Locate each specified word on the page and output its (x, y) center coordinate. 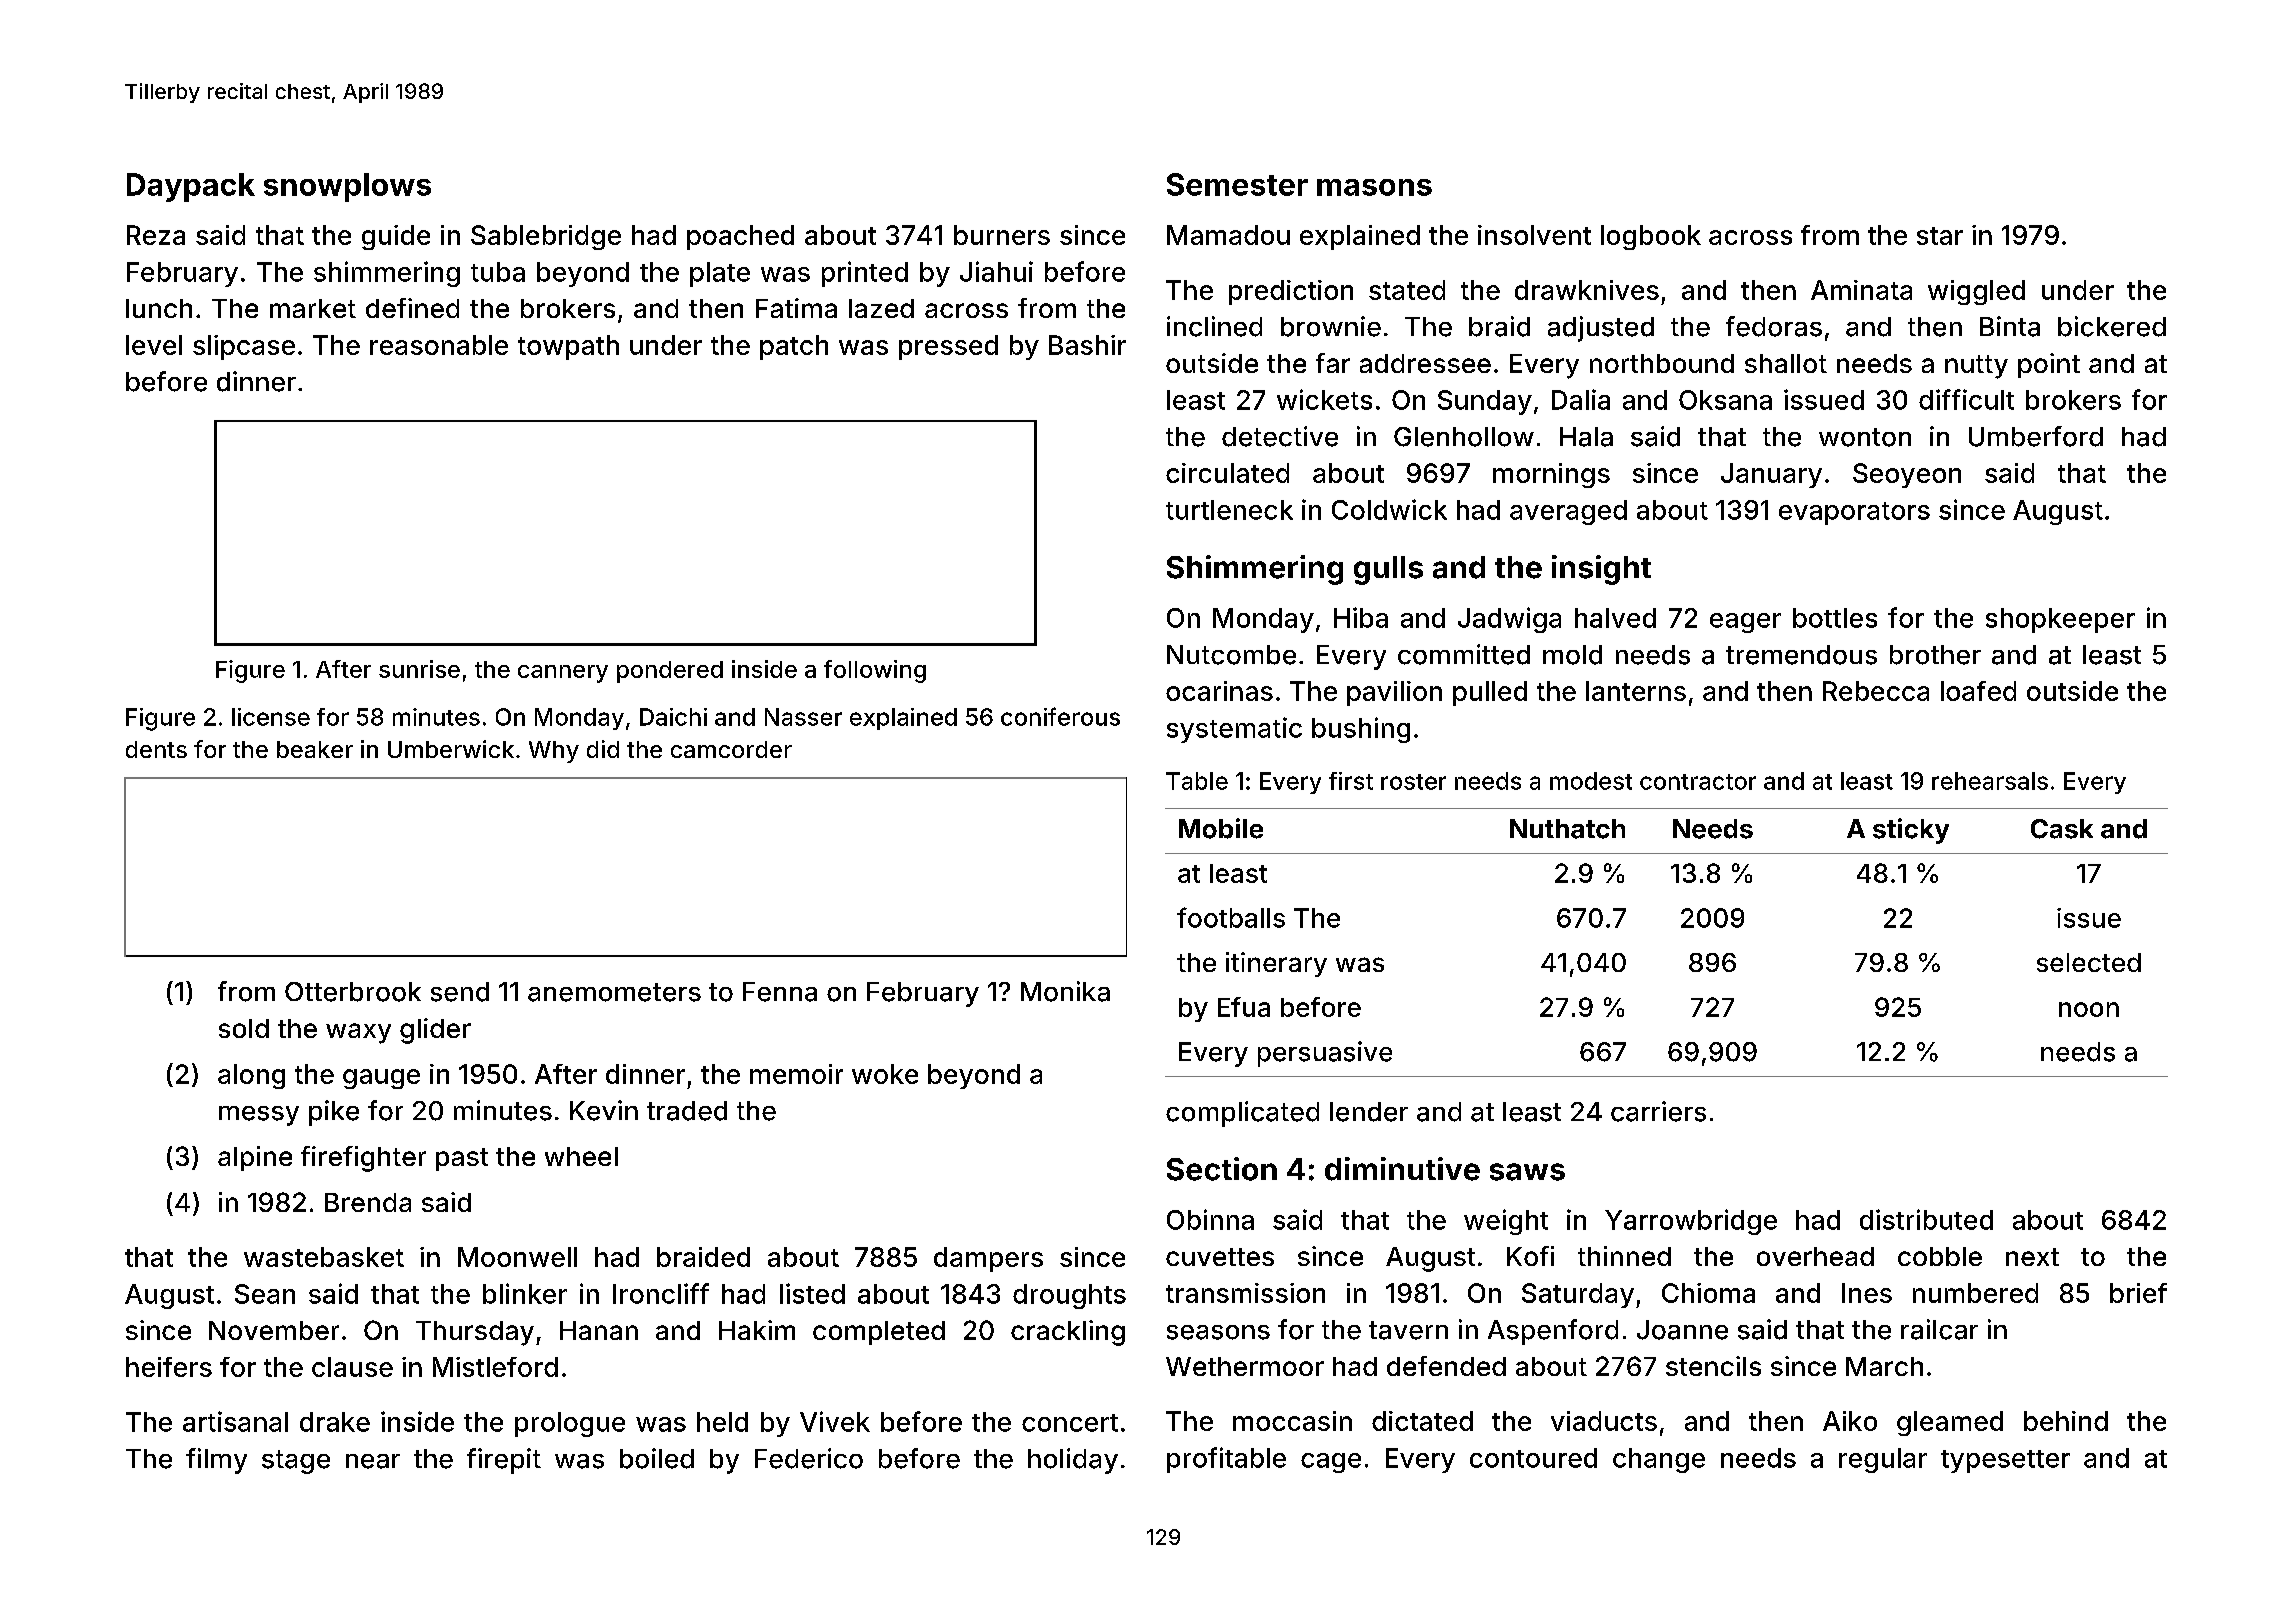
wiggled (1976, 292)
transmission (1245, 1293)
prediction (1291, 292)
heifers (169, 1367)
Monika (1065, 991)
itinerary (1276, 964)
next (2032, 1257)
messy (259, 1116)
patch (794, 347)
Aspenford (1553, 1332)
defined (412, 308)
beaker (315, 749)
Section (1222, 1169)
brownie (1331, 326)
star (1940, 236)
